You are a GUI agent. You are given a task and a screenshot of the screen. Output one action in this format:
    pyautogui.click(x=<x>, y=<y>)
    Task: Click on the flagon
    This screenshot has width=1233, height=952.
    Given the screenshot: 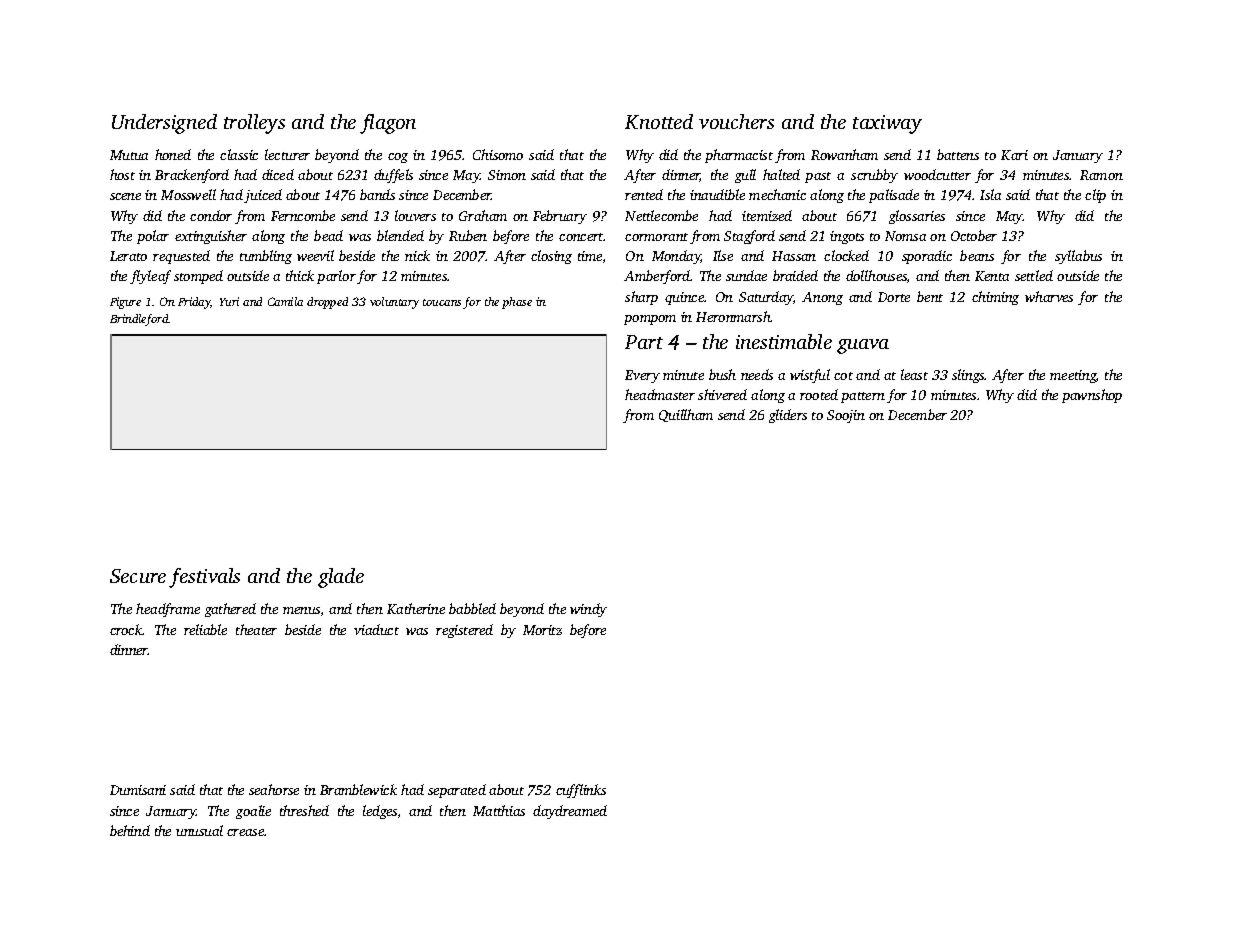 What is the action you would take?
    pyautogui.click(x=388, y=124)
